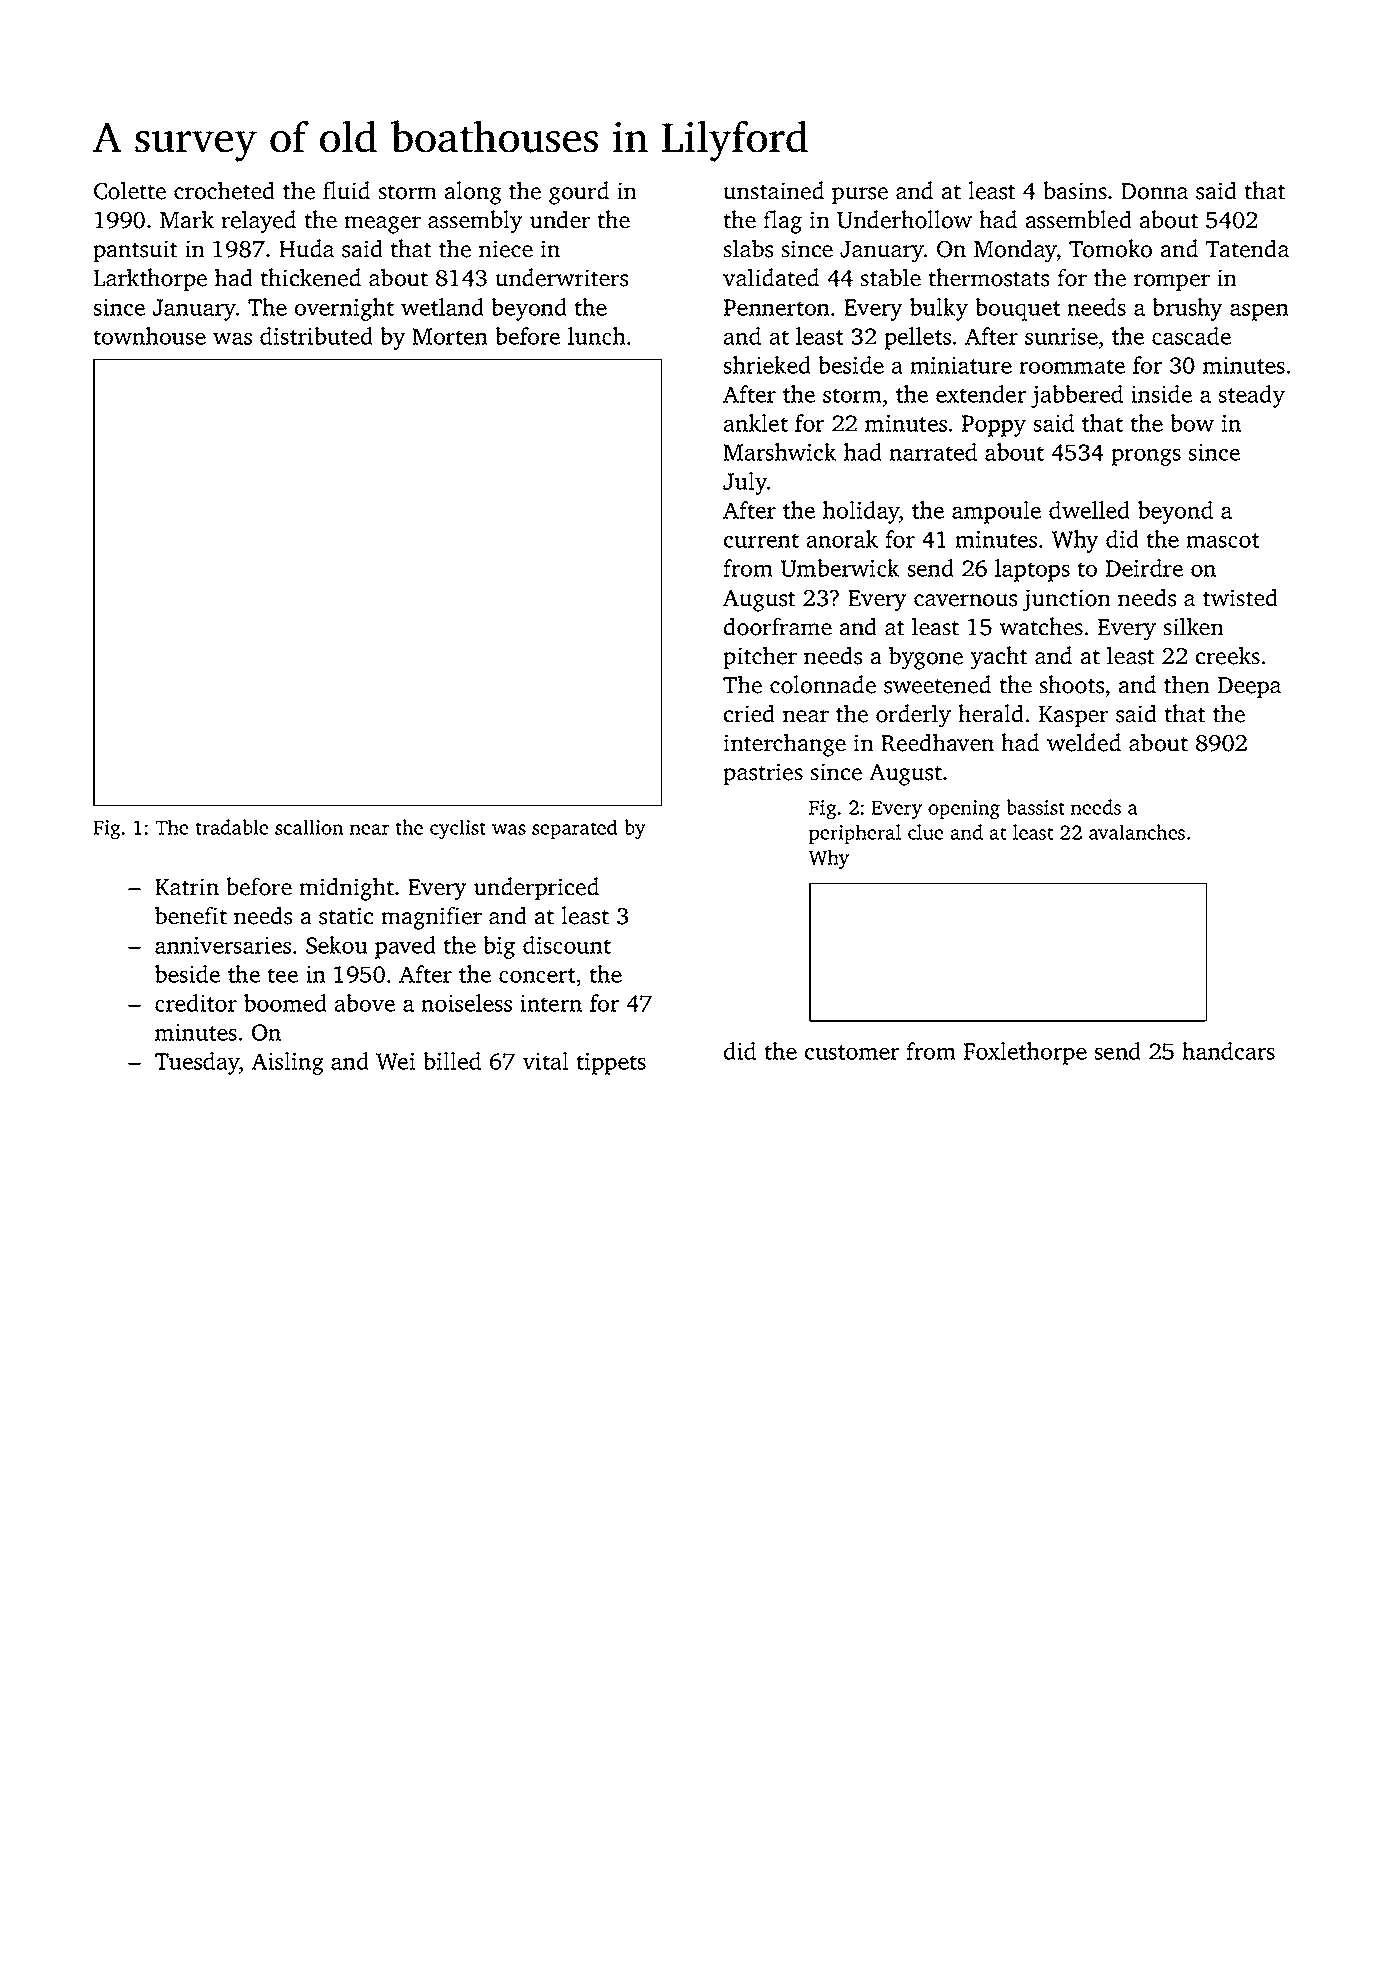 This page has width=1386, height=1969. What do you see at coordinates (1247, 248) in the page?
I see `Tatenda` at bounding box center [1247, 248].
